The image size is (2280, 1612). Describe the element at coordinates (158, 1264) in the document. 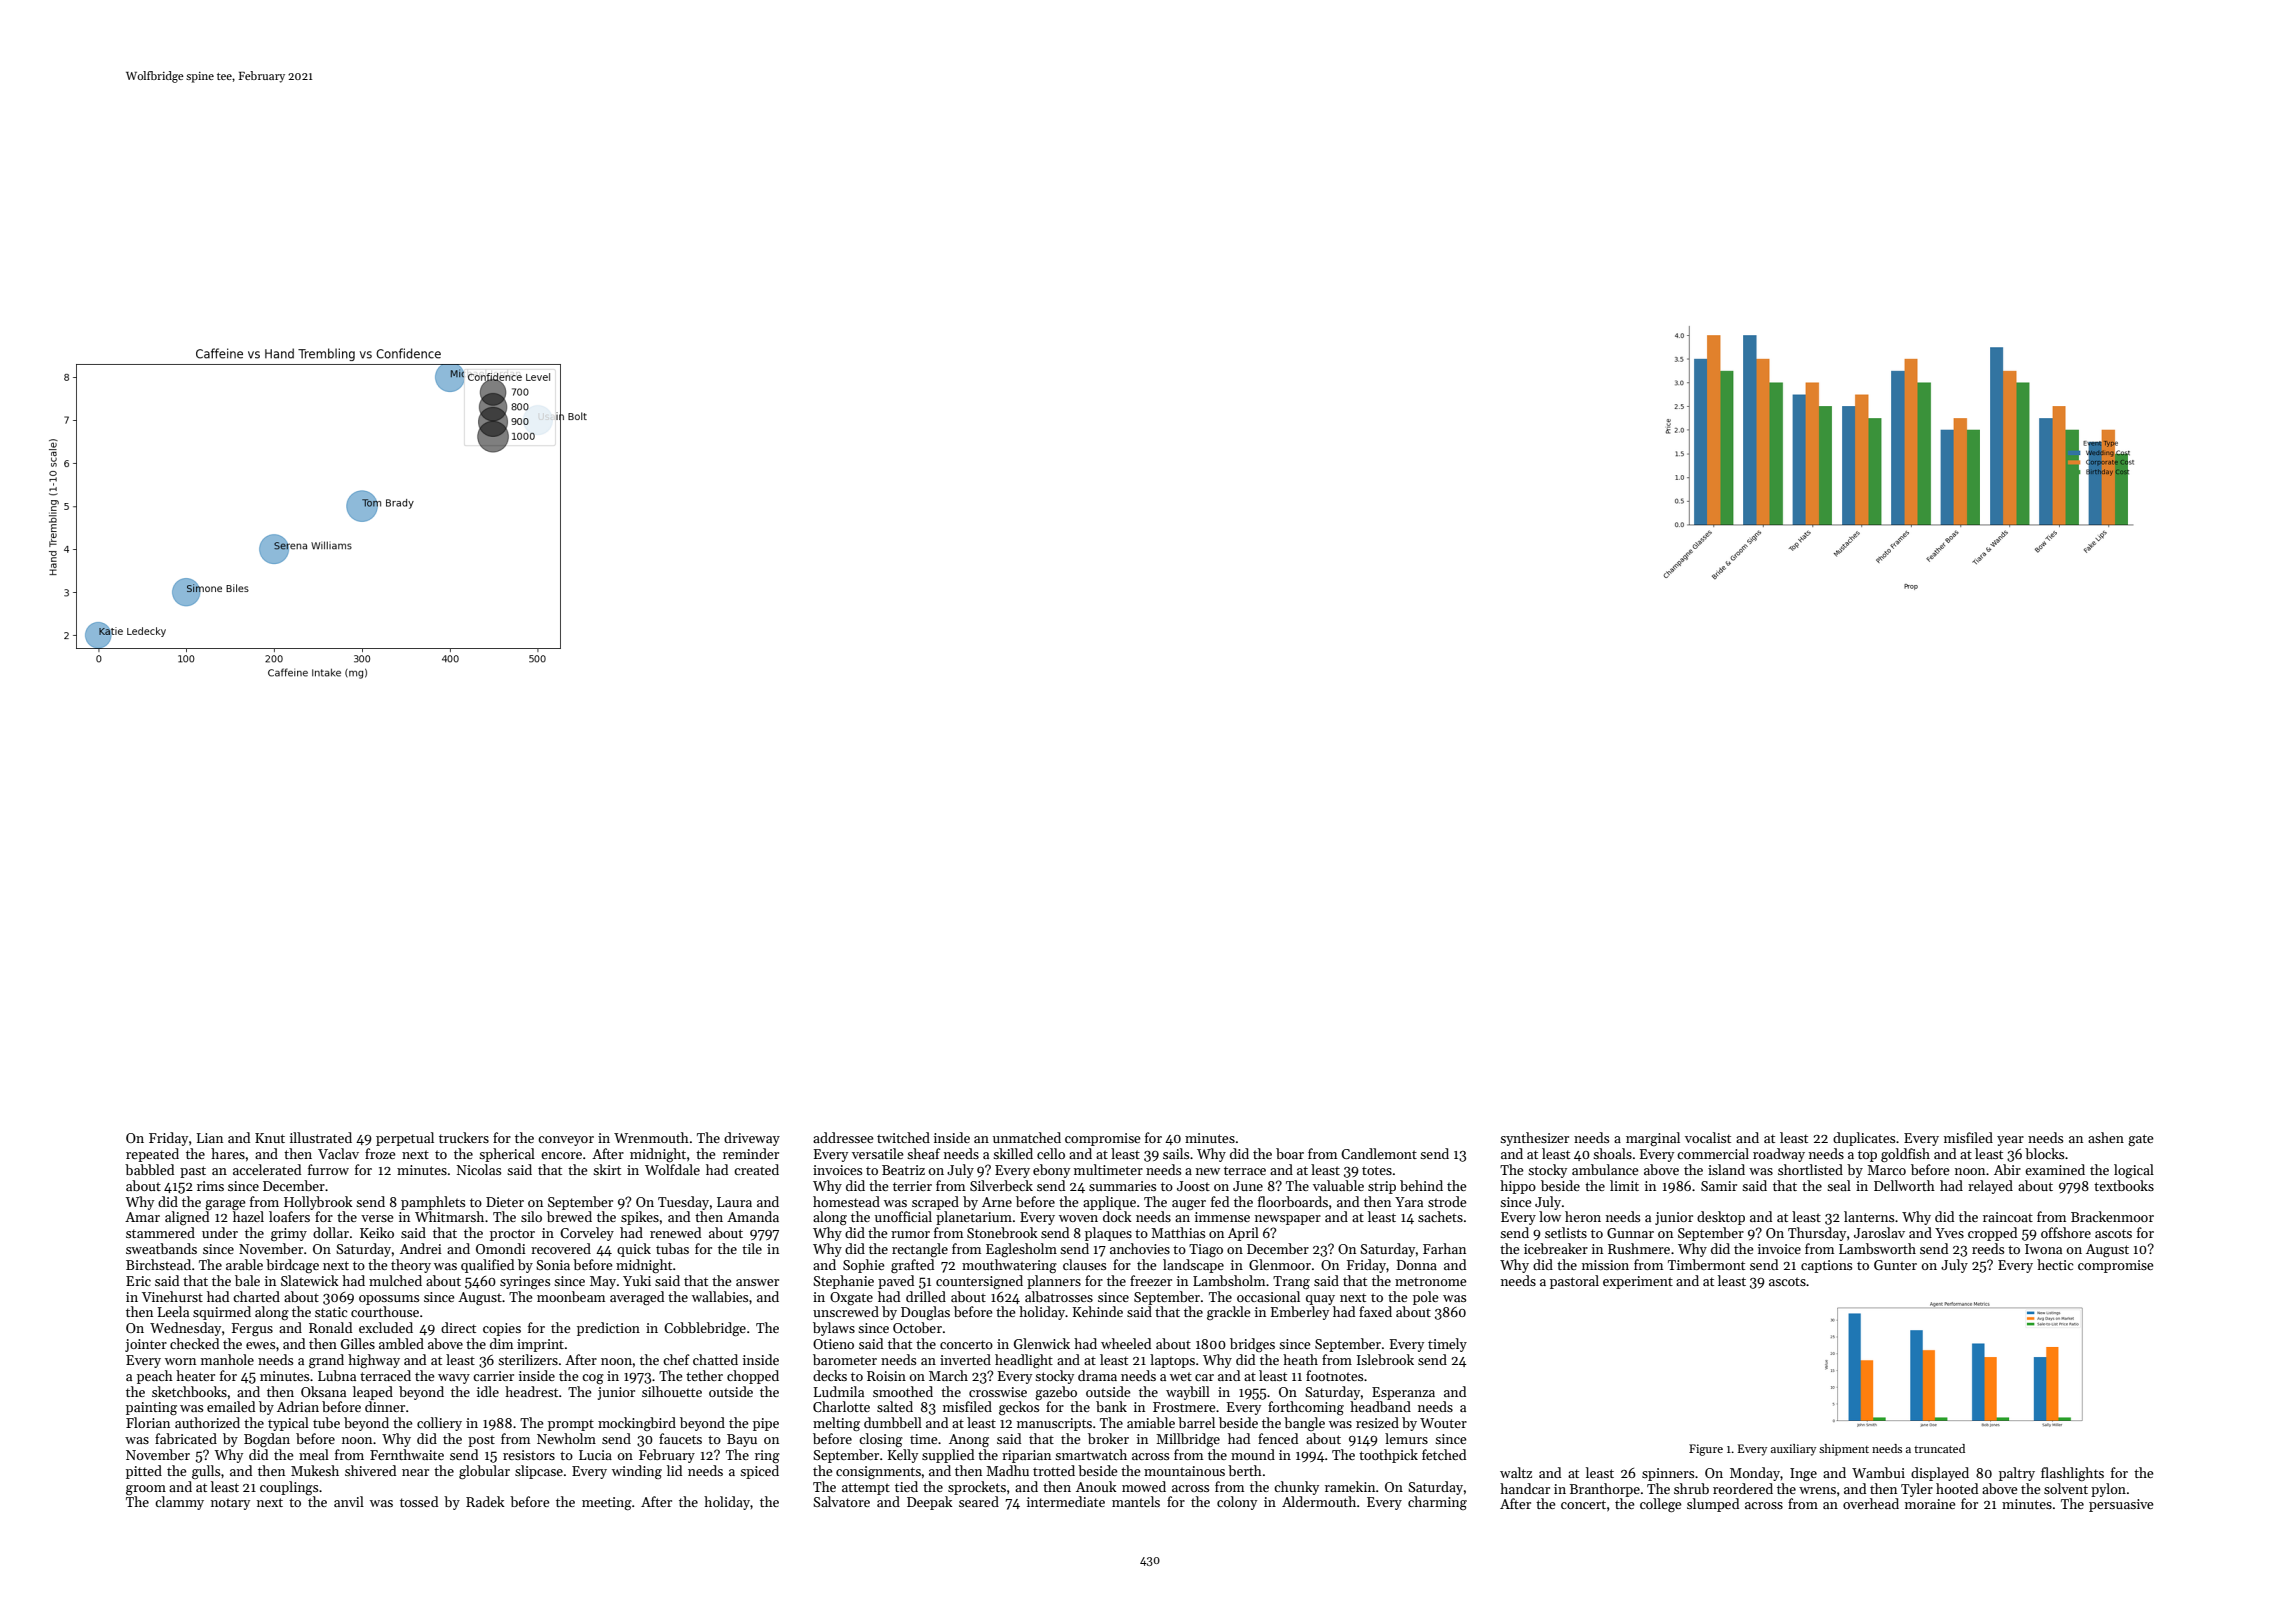

I see `Birchstead` at that location.
